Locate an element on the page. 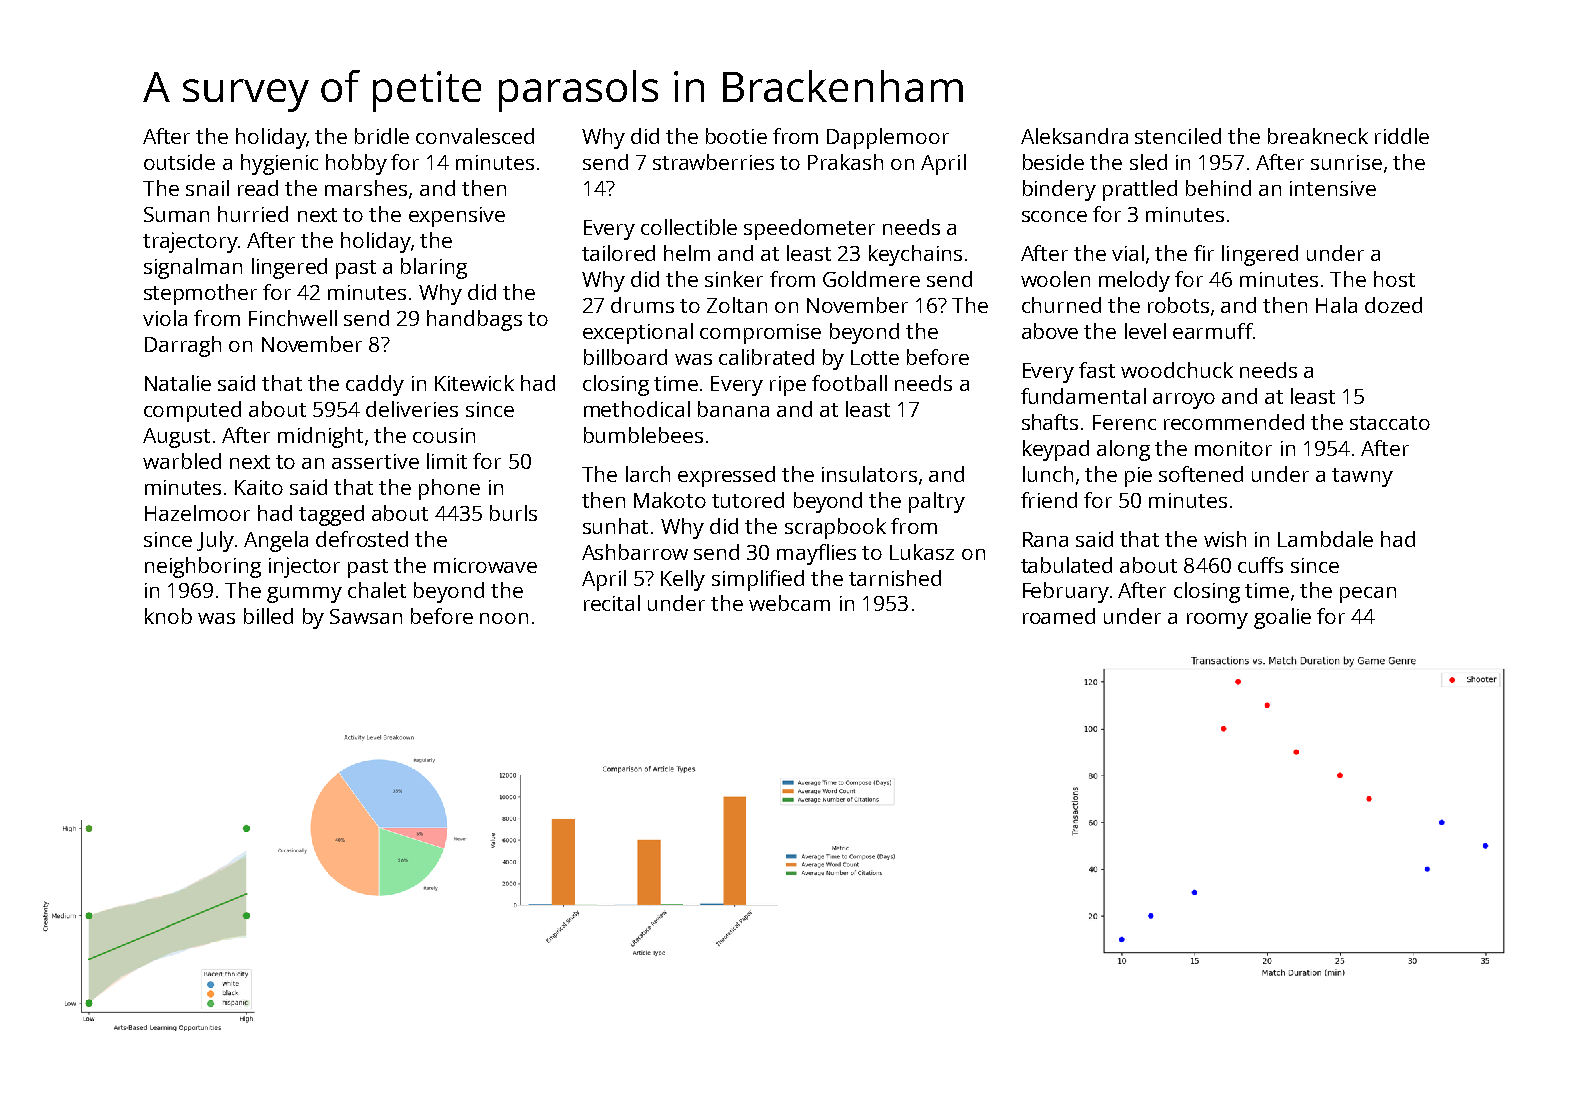  vial is located at coordinates (1128, 253).
